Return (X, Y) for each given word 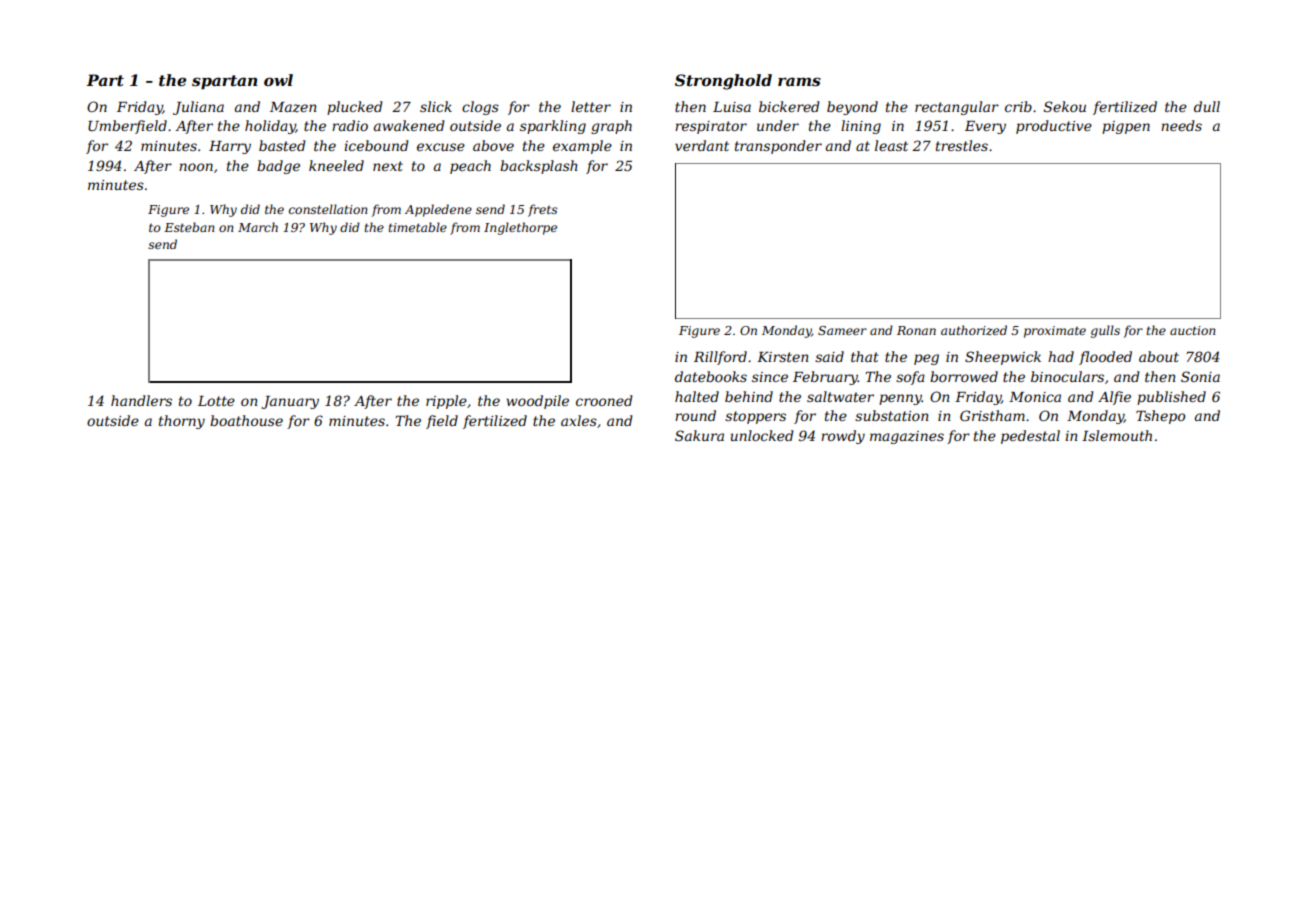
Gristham (992, 415)
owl (278, 80)
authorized (974, 330)
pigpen (1126, 127)
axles (579, 420)
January (290, 402)
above (493, 145)
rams (799, 81)
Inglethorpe (520, 228)
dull (1207, 106)
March (258, 227)
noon (196, 167)
